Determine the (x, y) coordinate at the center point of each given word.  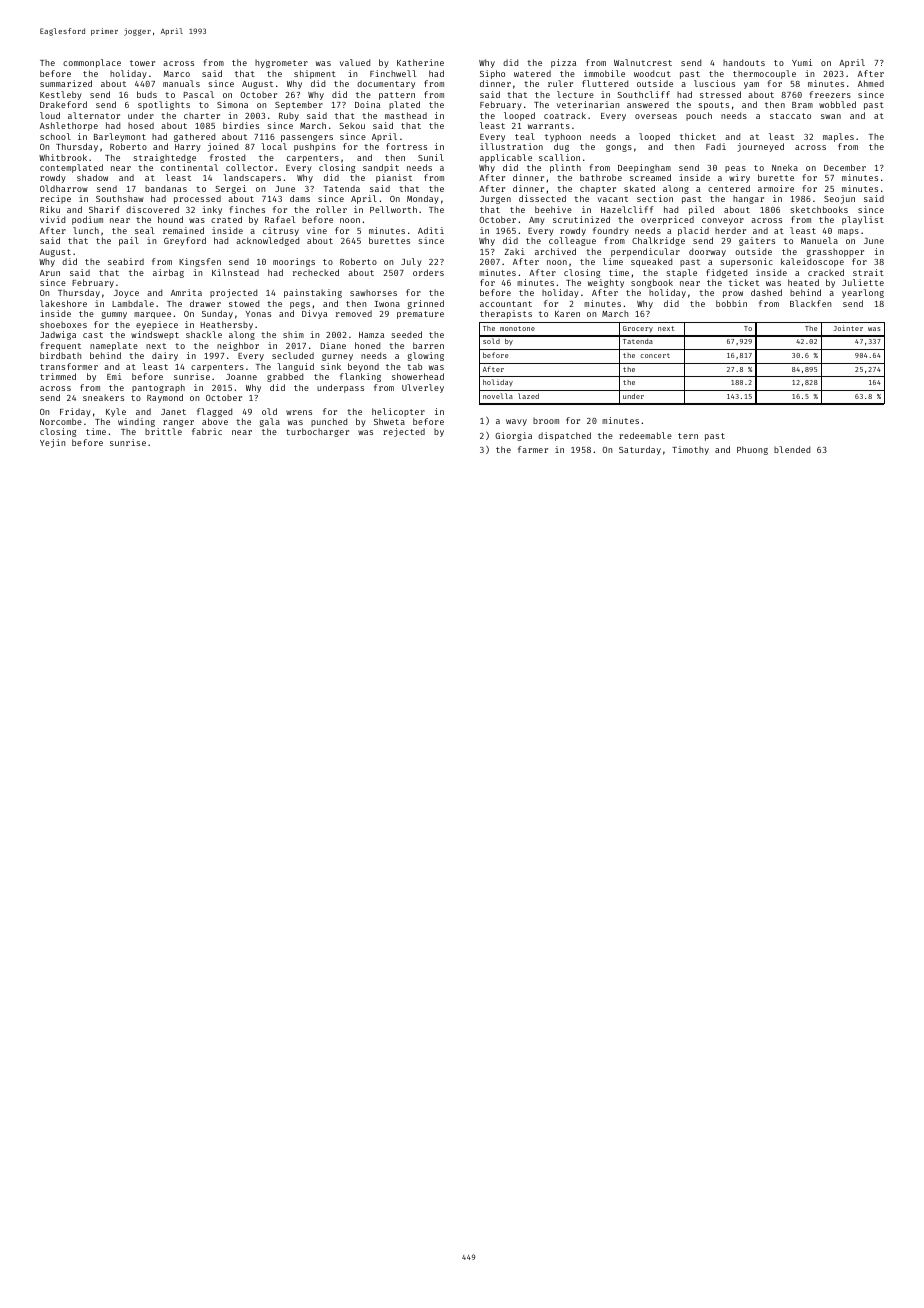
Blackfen (810, 303)
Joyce (126, 294)
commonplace (92, 63)
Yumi (802, 62)
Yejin (52, 443)
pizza (563, 63)
